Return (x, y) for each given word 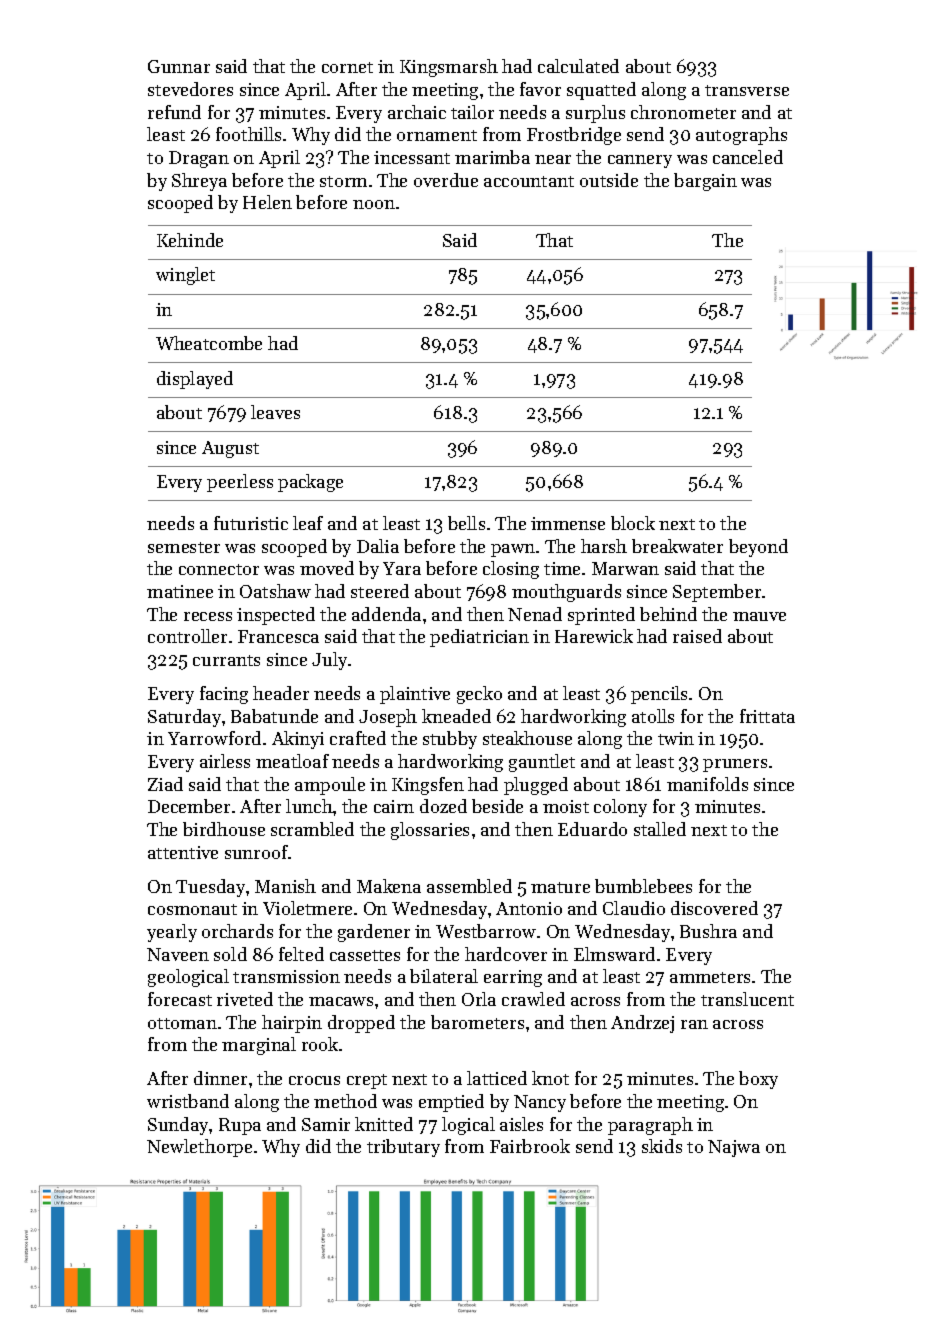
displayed (195, 380)
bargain (705, 182)
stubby (450, 740)
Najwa (734, 1148)
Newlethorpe (199, 1148)
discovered (714, 908)
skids (662, 1146)
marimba (492, 157)
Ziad (165, 784)
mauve (759, 616)
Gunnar (179, 66)
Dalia (378, 546)
